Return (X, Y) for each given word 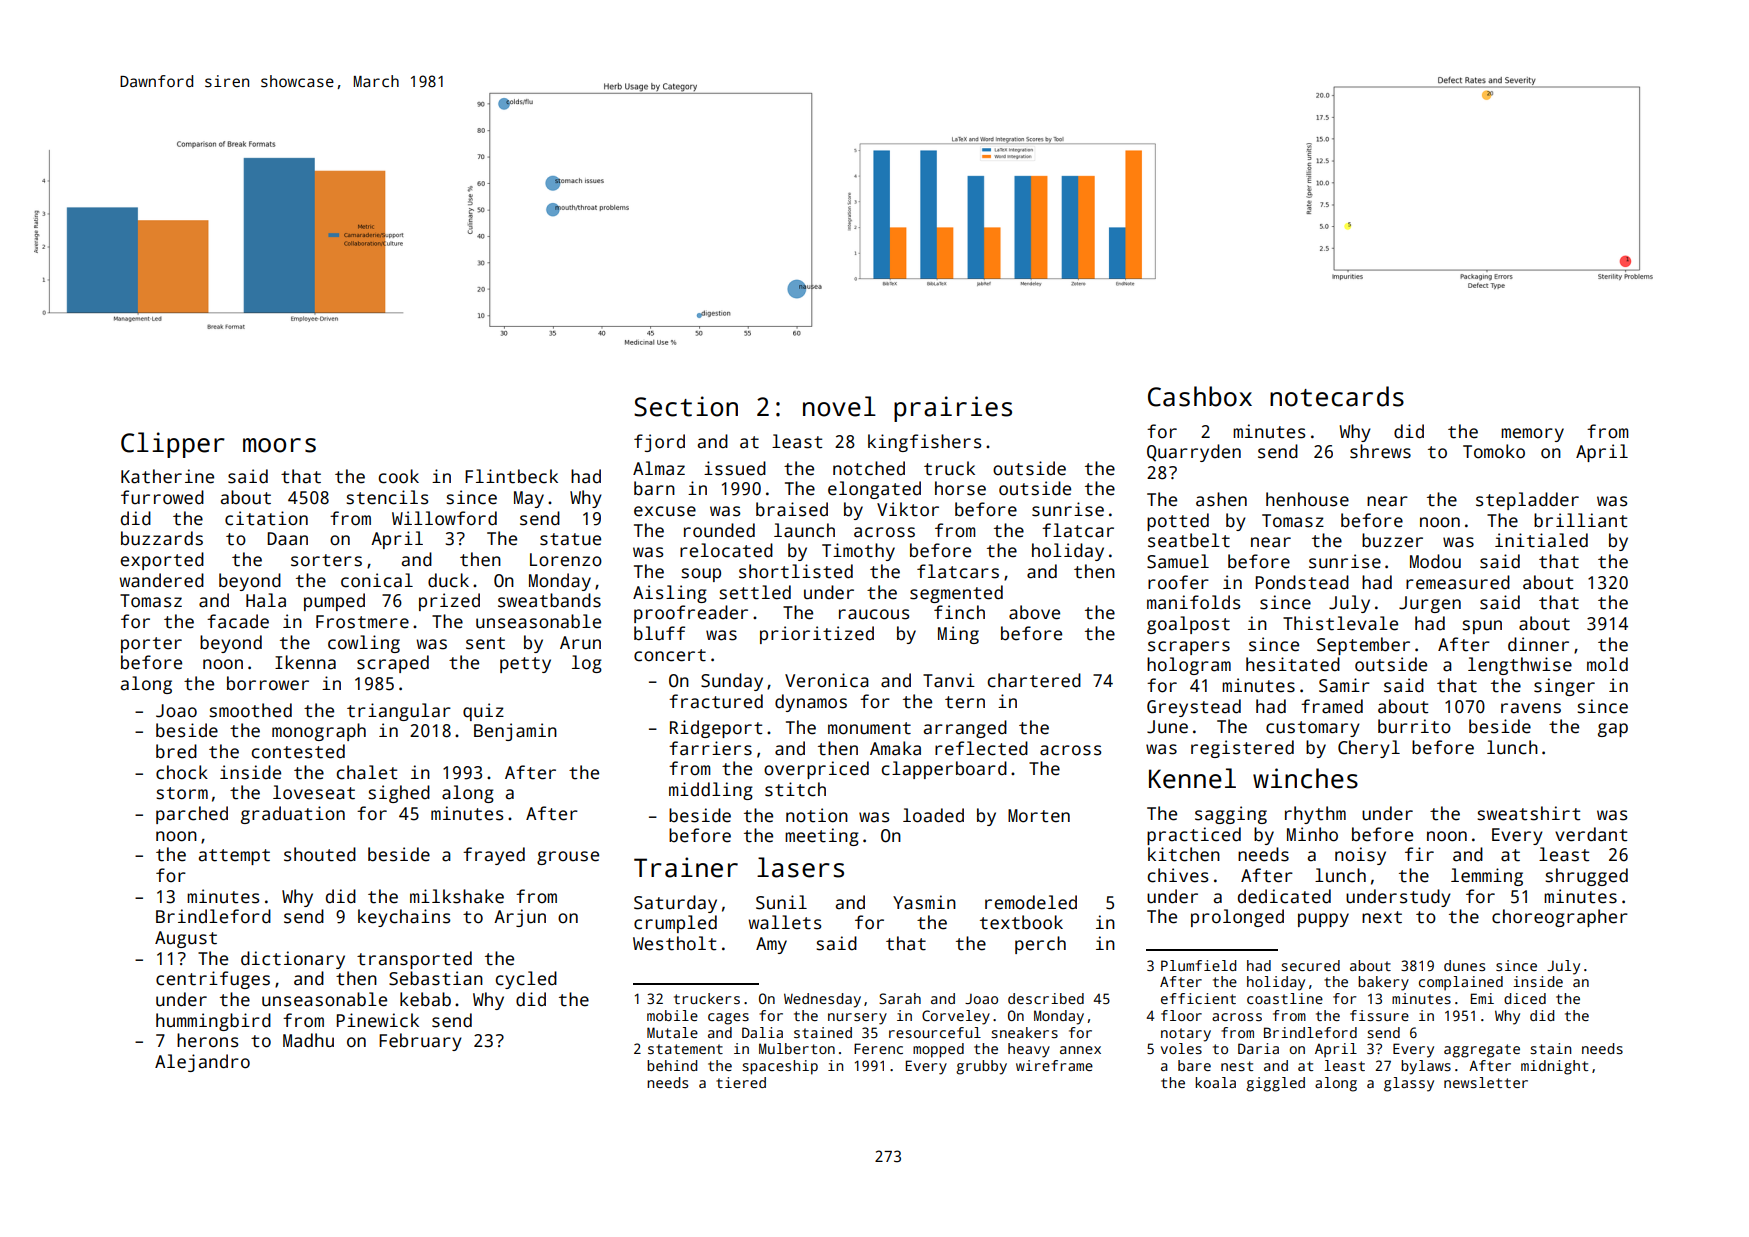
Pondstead (1302, 582)
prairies (953, 409)
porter (151, 645)
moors (279, 445)
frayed (494, 856)
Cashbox (1200, 396)
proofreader (691, 614)
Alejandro (202, 1063)
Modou (1435, 561)
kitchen (1184, 854)
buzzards (162, 538)
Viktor (908, 509)
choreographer (1560, 918)
